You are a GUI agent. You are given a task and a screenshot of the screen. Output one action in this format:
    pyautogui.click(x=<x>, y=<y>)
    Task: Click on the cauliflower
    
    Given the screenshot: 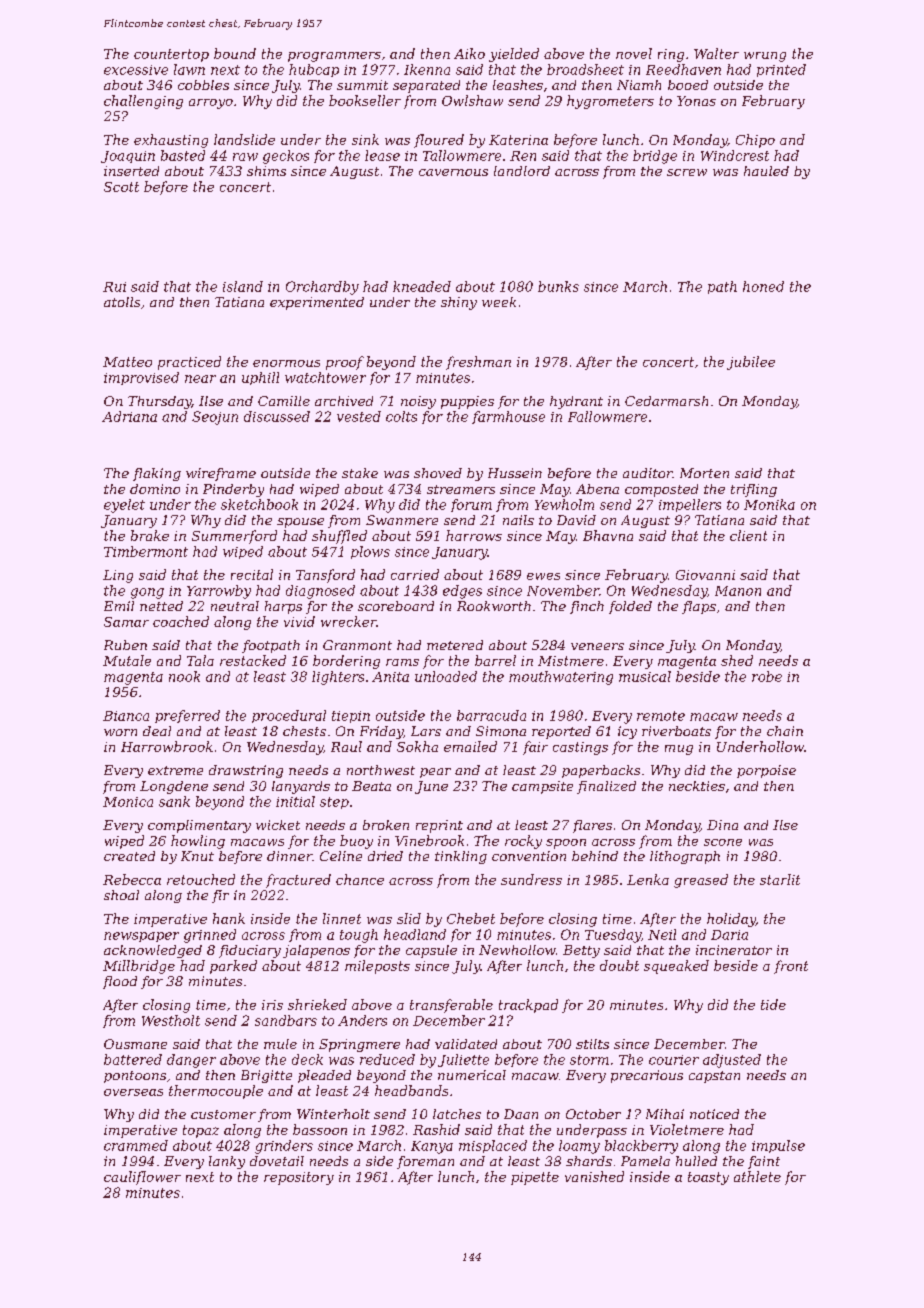 What is the action you would take?
    pyautogui.click(x=142, y=1178)
